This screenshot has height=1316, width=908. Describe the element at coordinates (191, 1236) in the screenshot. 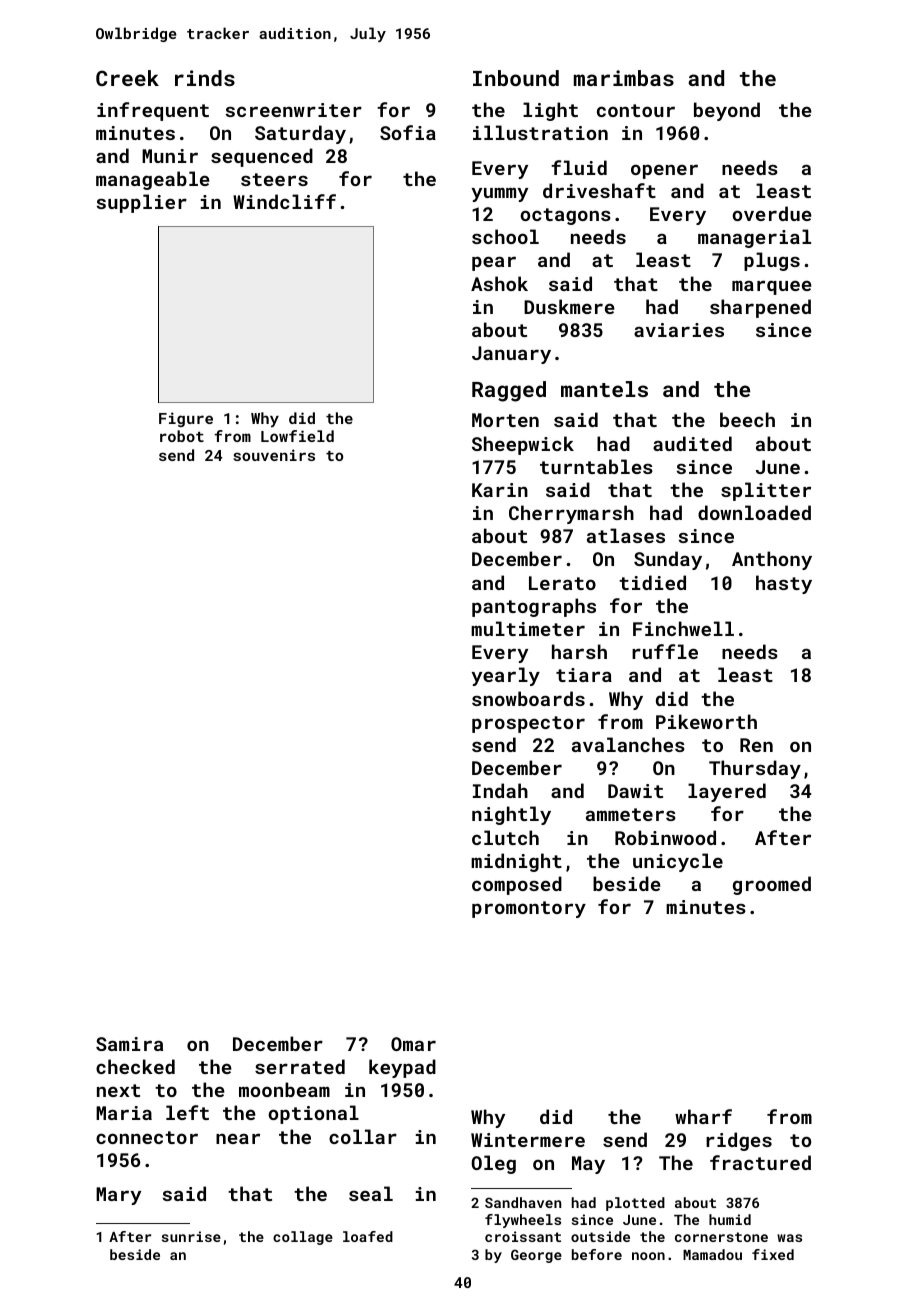

I see `sunrise` at that location.
